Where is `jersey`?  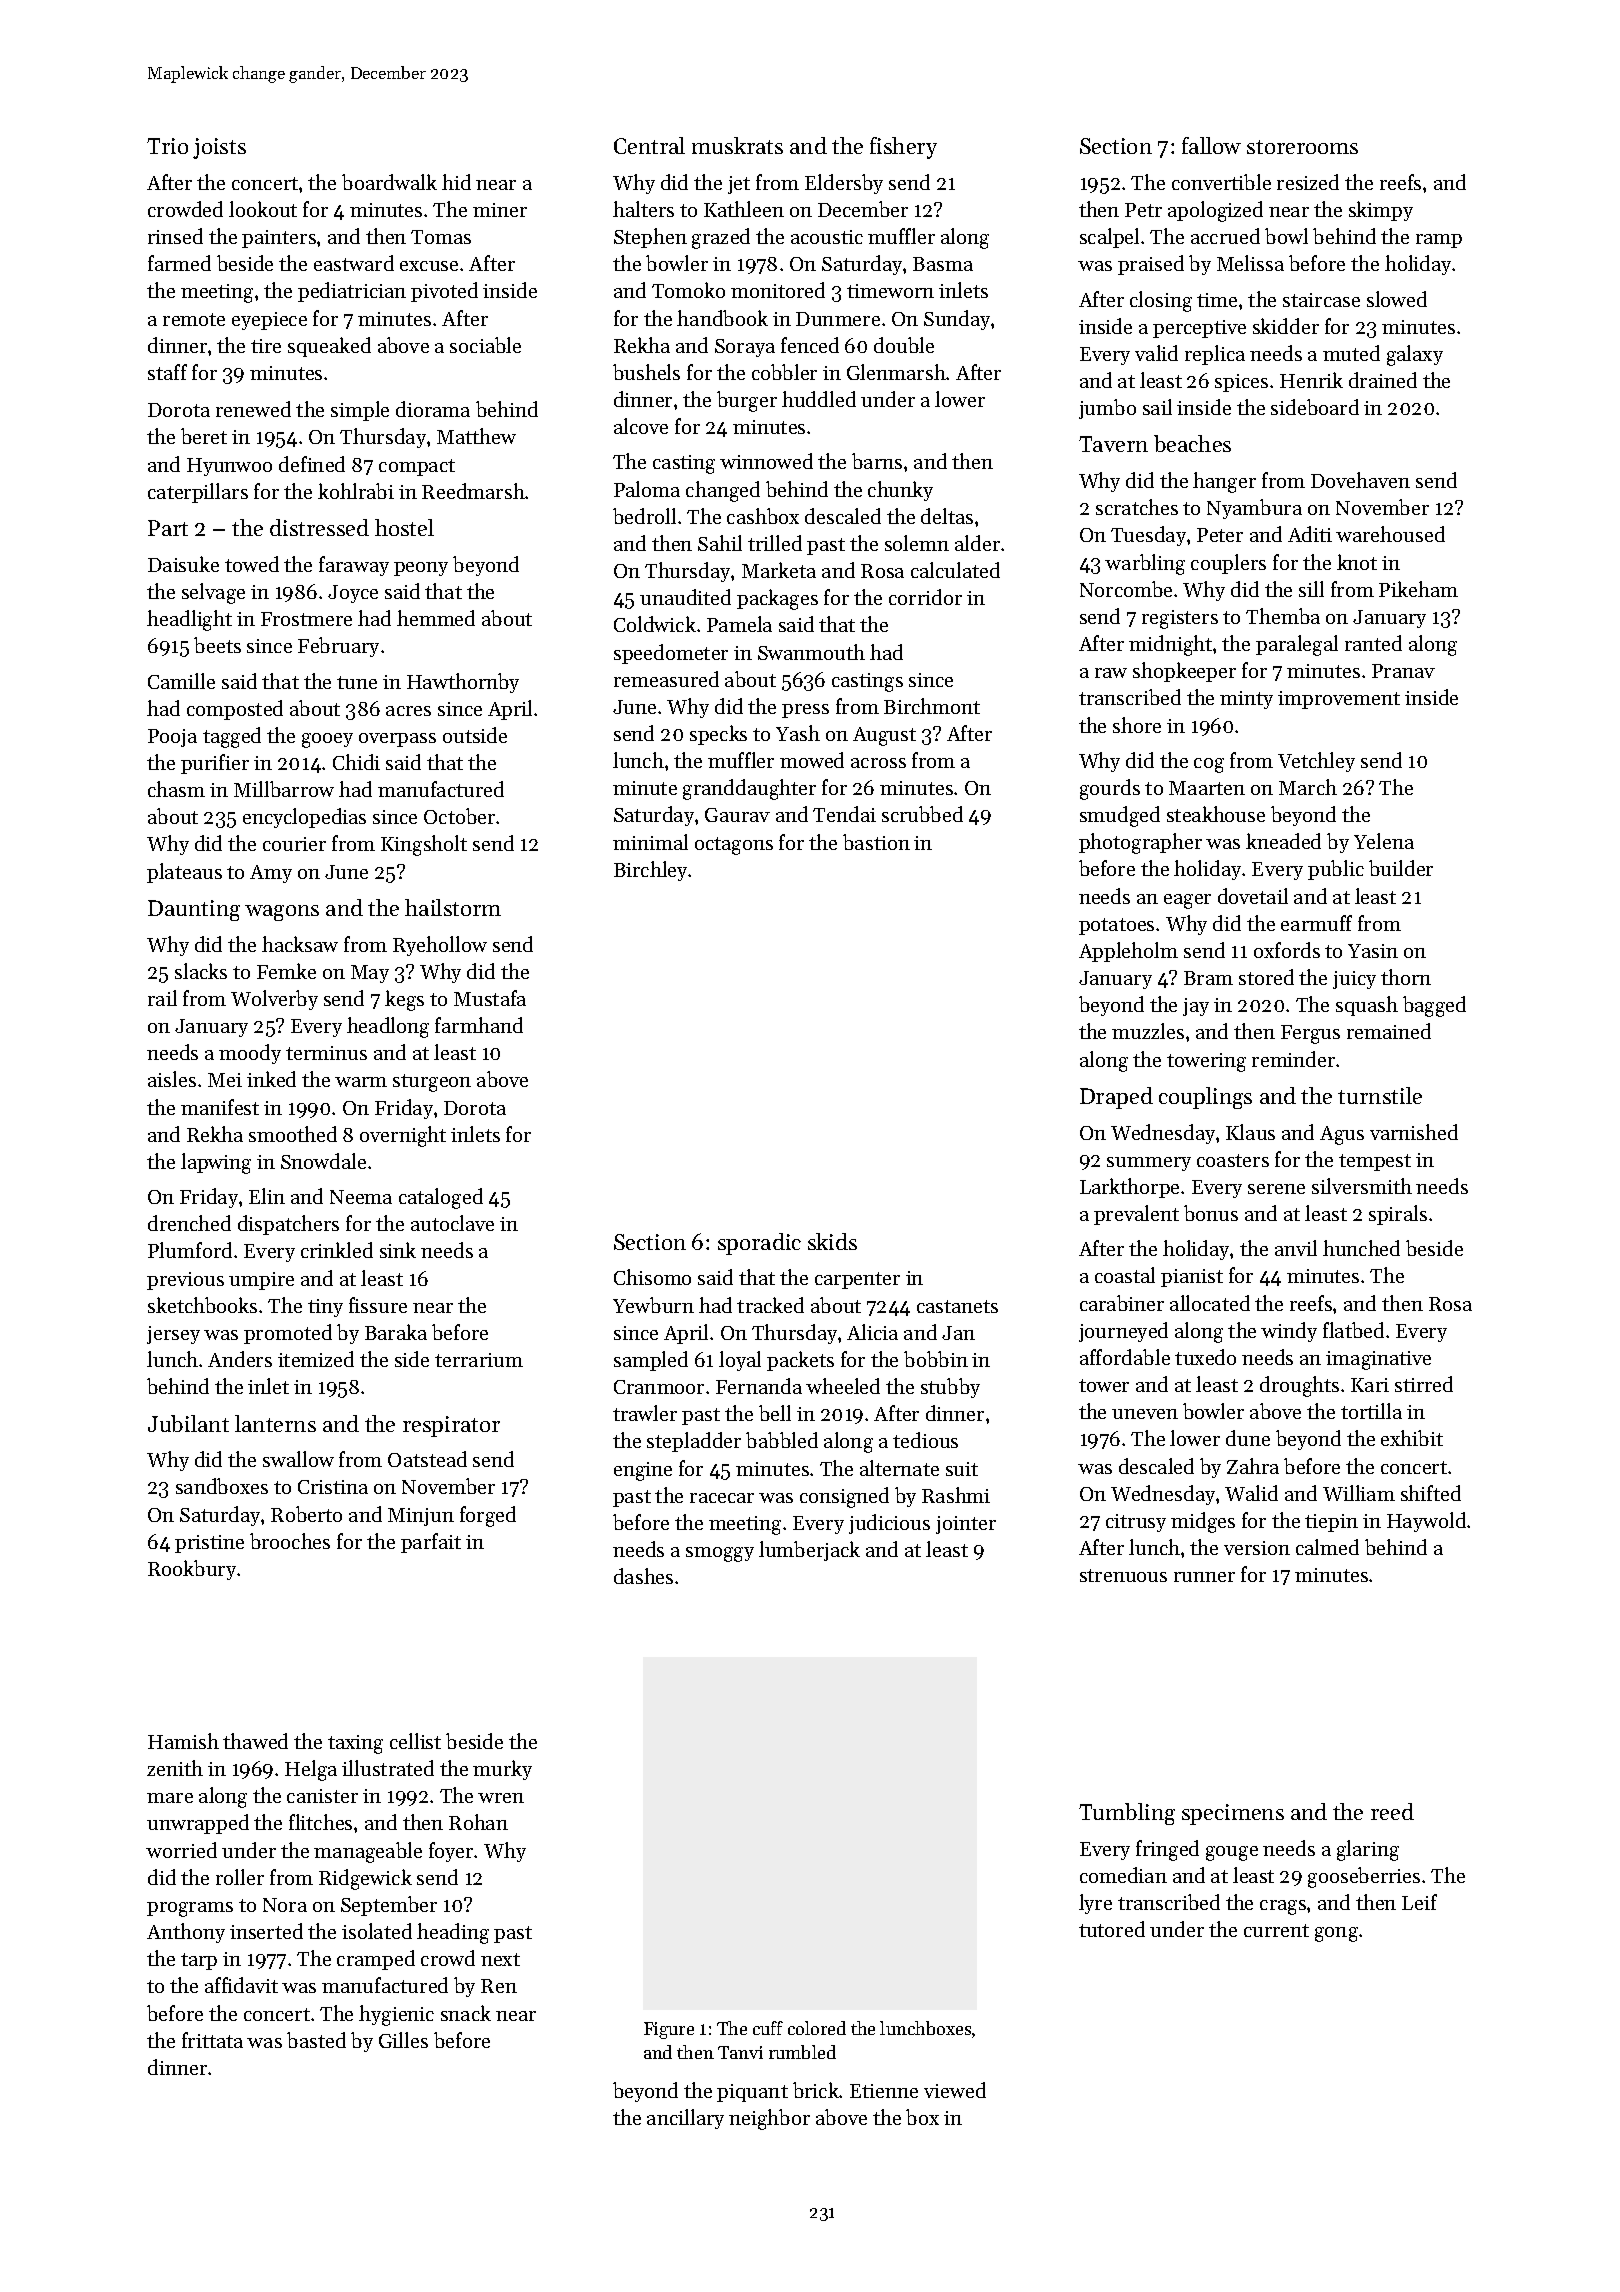 jersey is located at coordinates (173, 1335).
